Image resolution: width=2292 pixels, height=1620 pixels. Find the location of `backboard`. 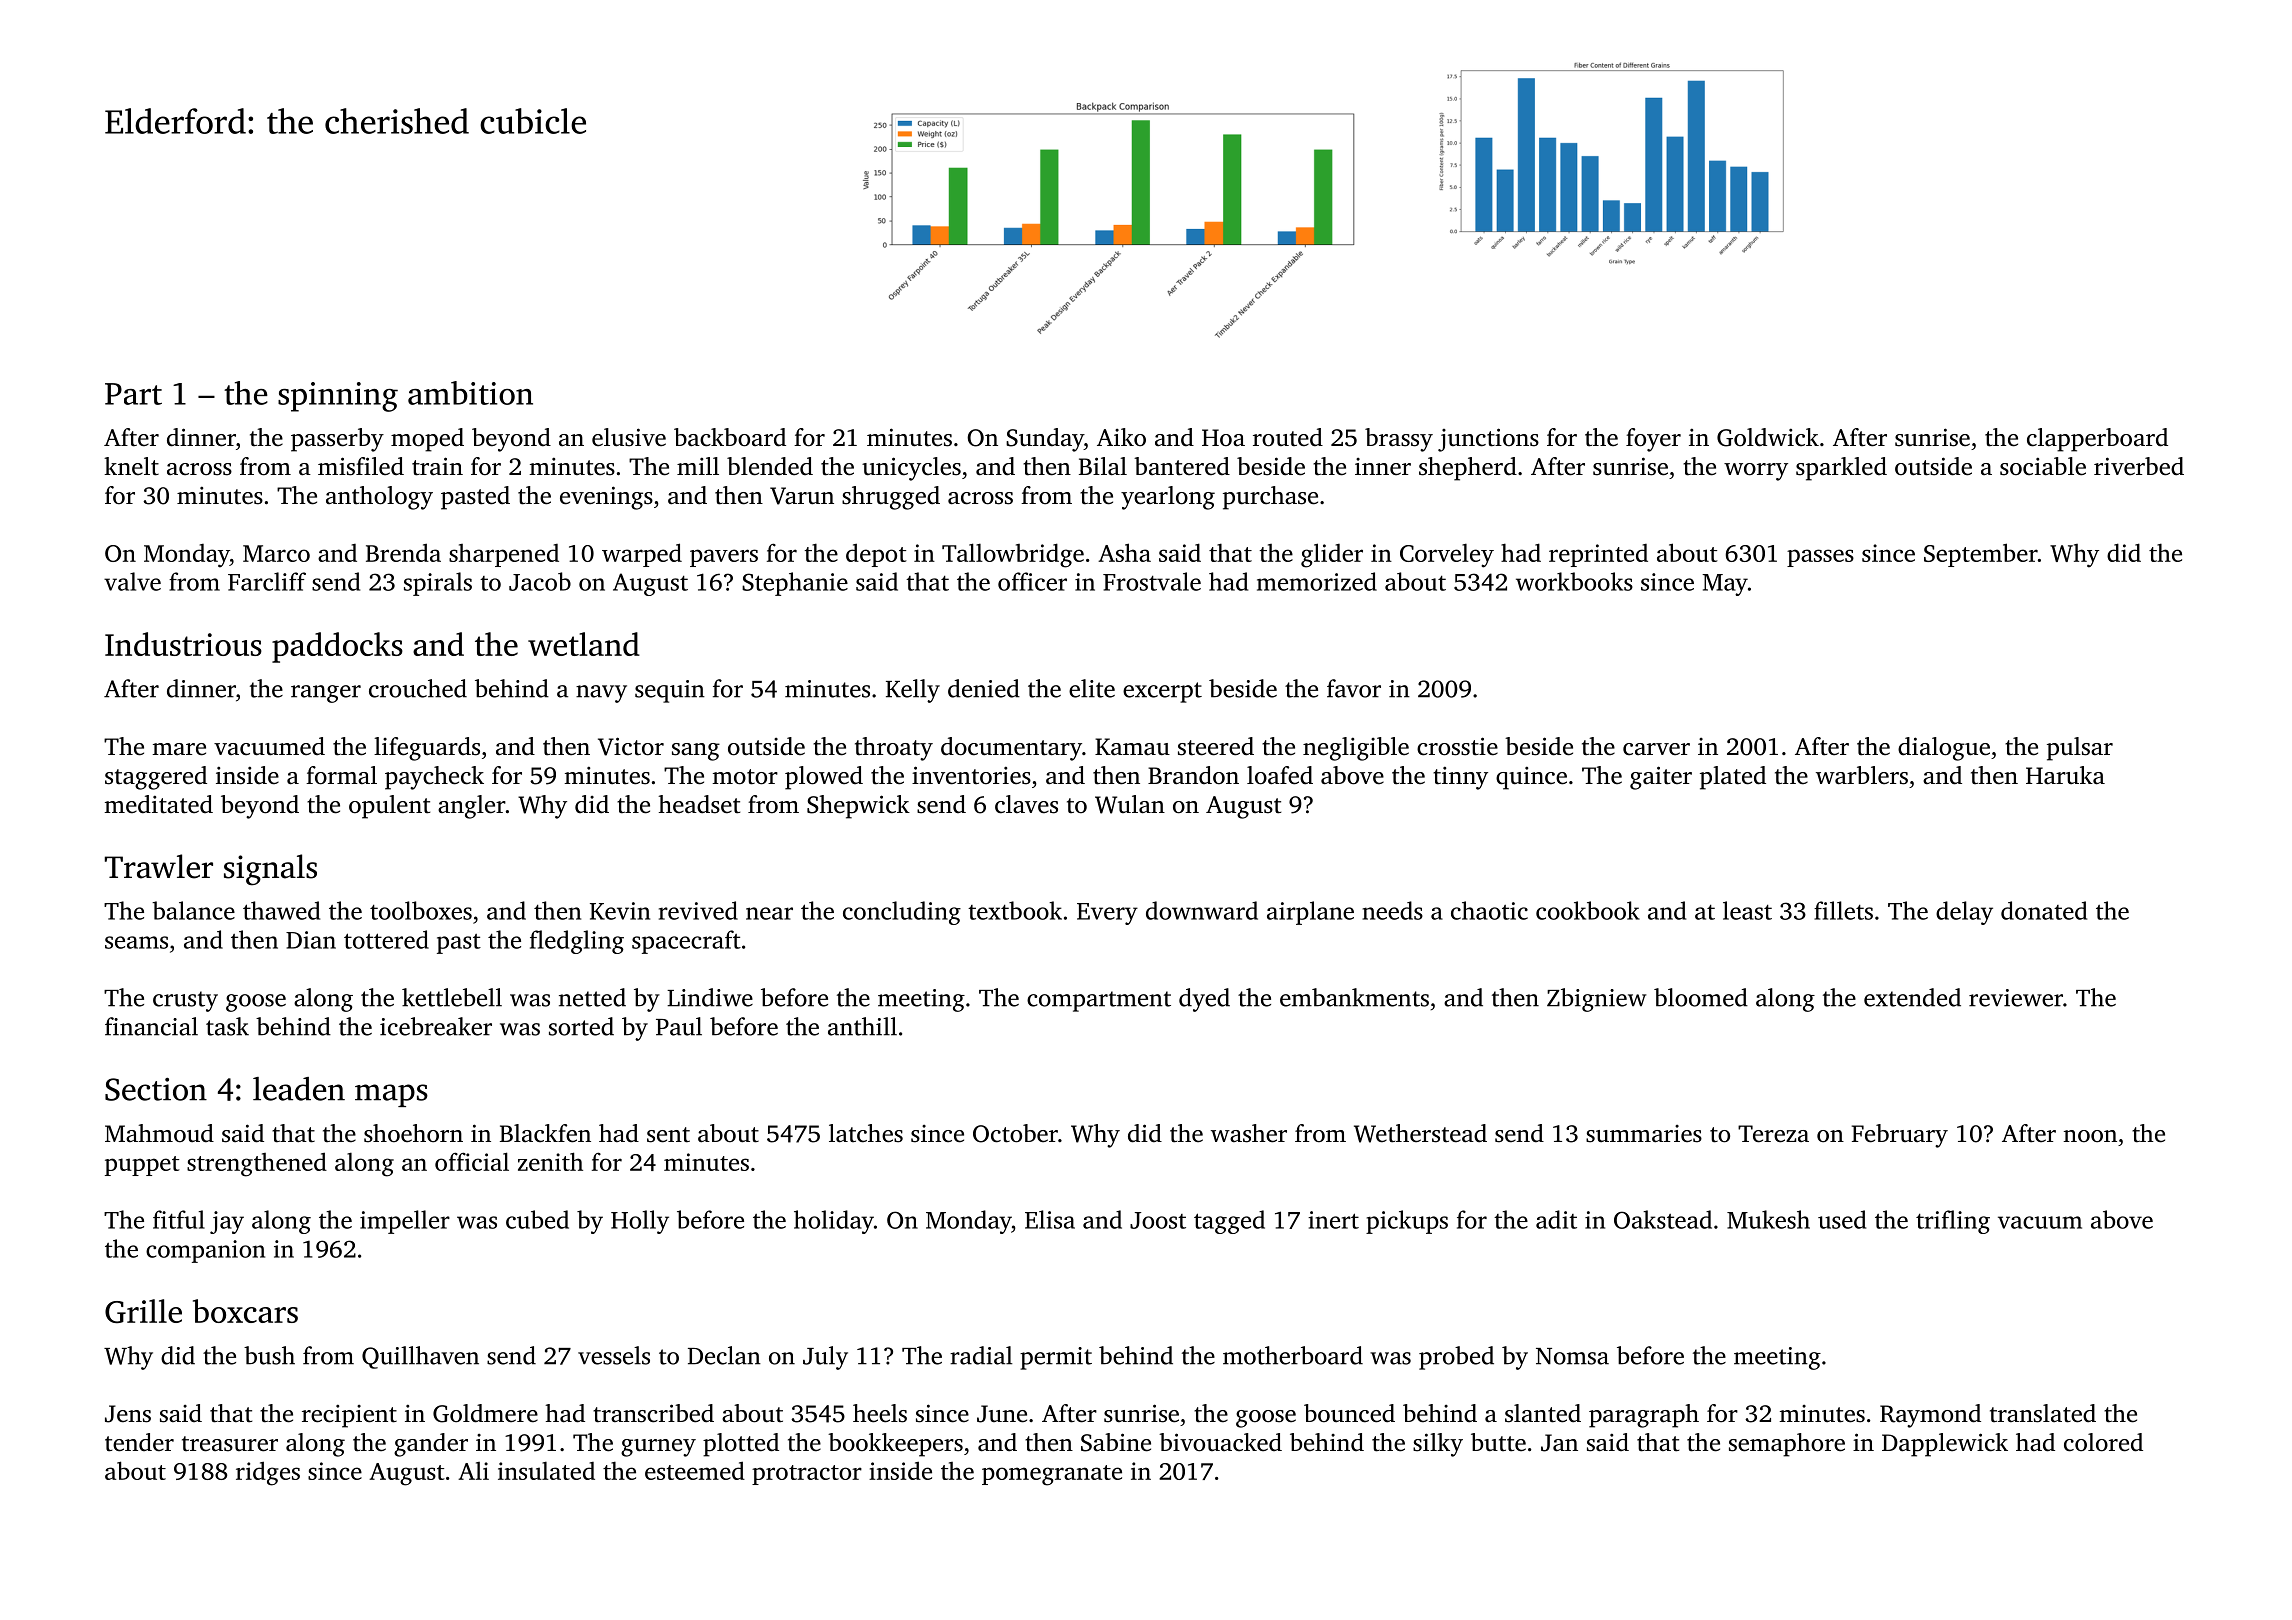

backboard is located at coordinates (730, 437).
